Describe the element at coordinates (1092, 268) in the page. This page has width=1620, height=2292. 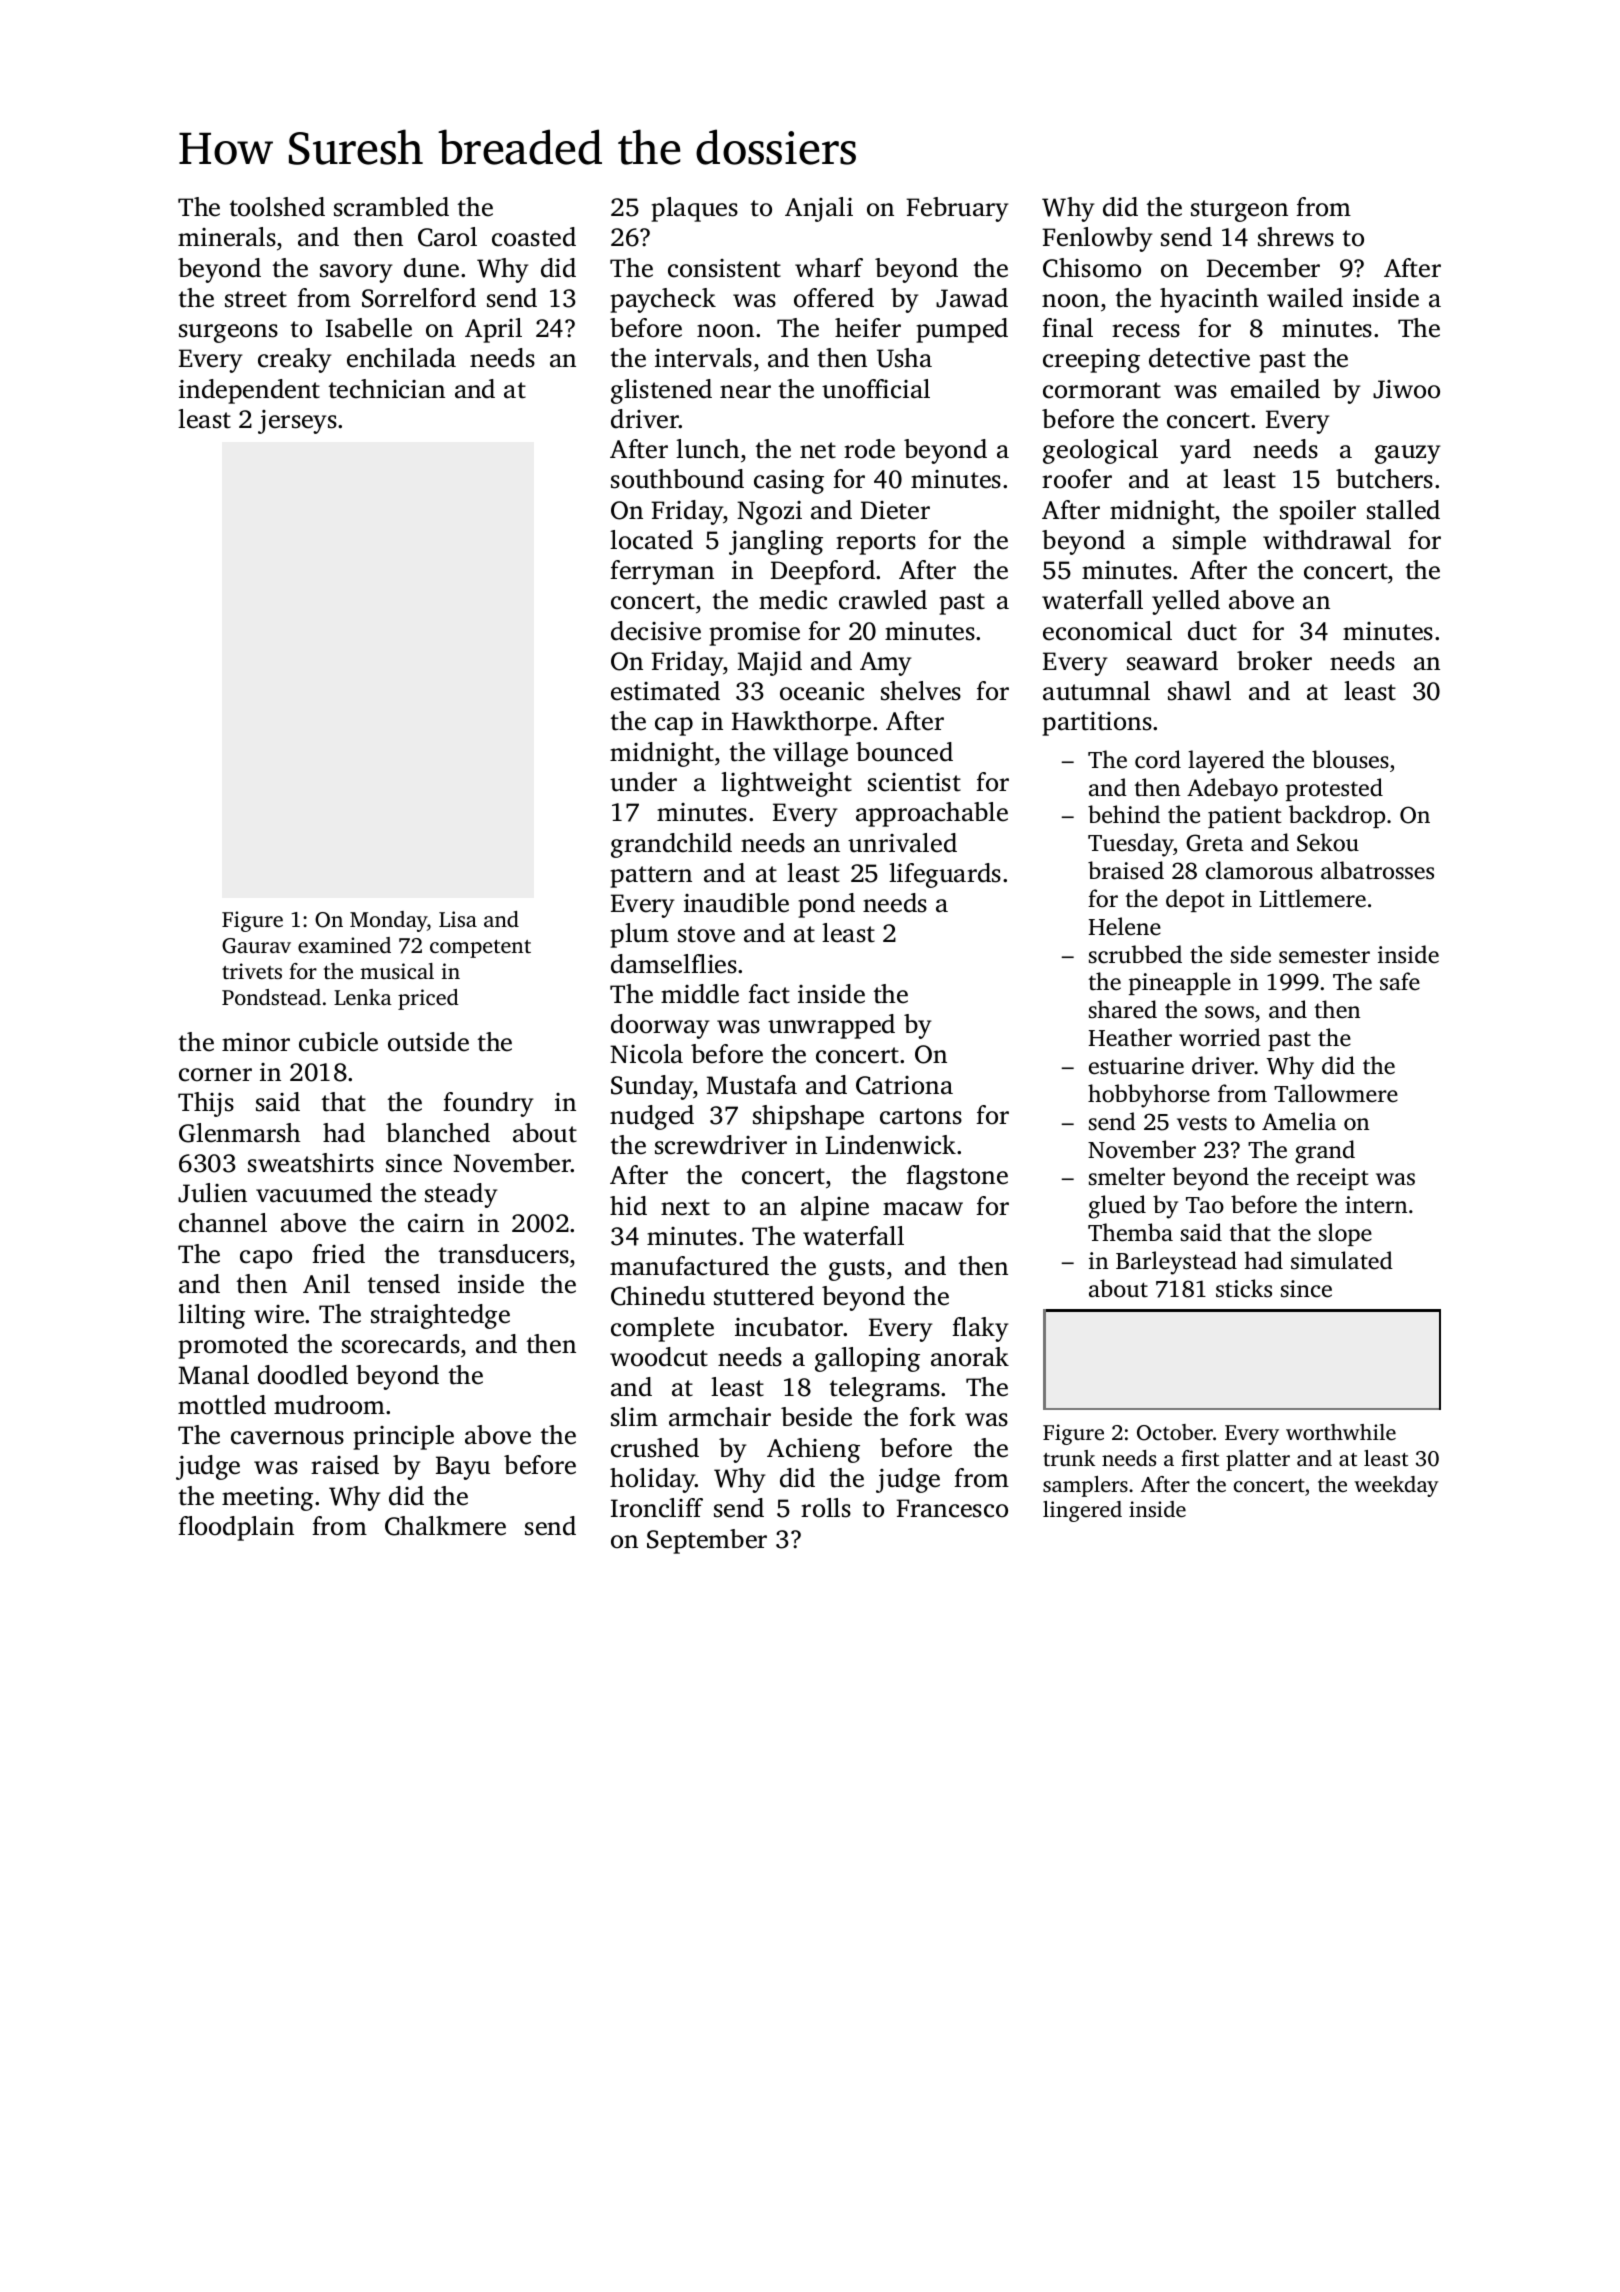
I see `Chisomo` at that location.
